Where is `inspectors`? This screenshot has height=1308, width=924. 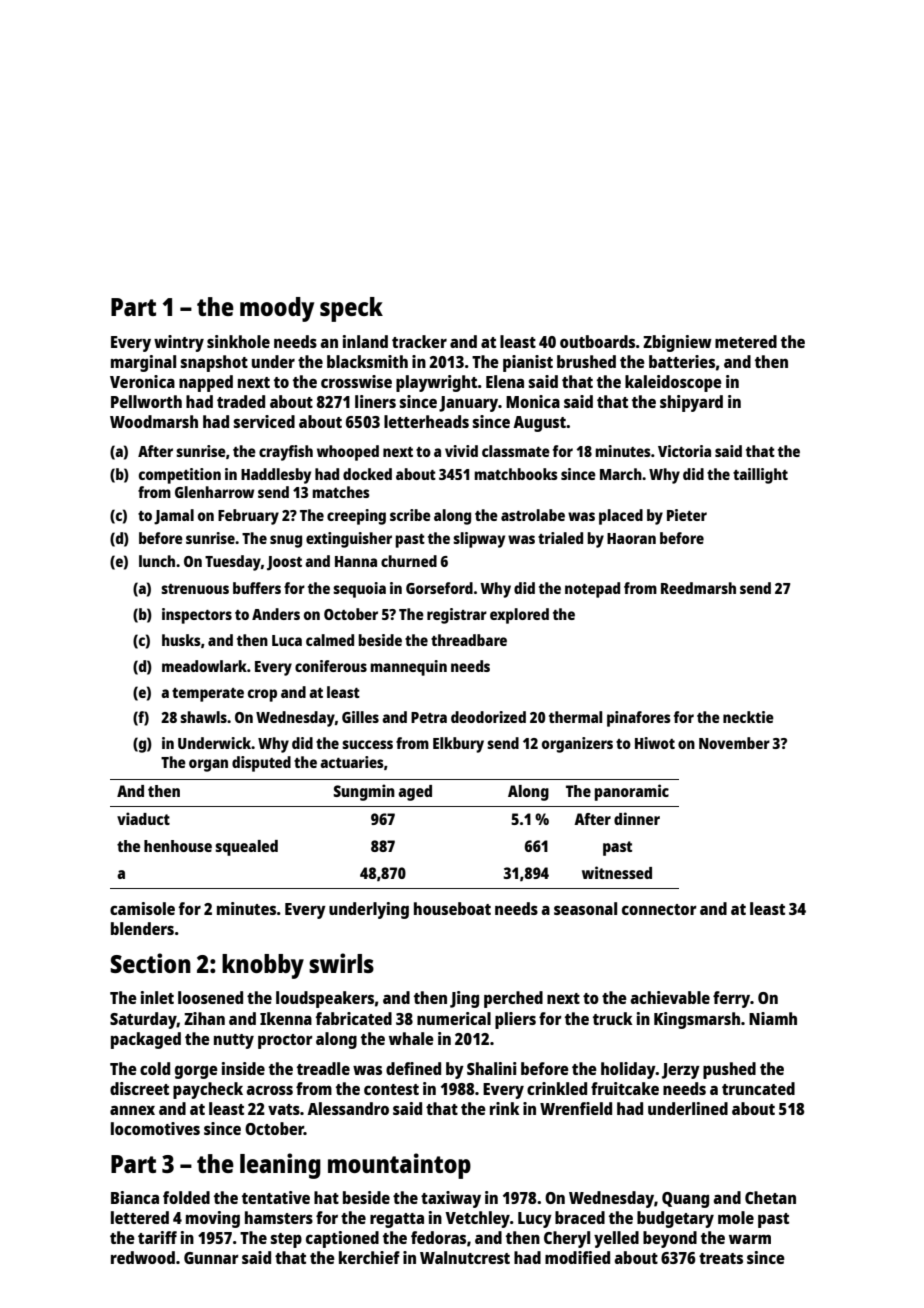 inspectors is located at coordinates (197, 616).
